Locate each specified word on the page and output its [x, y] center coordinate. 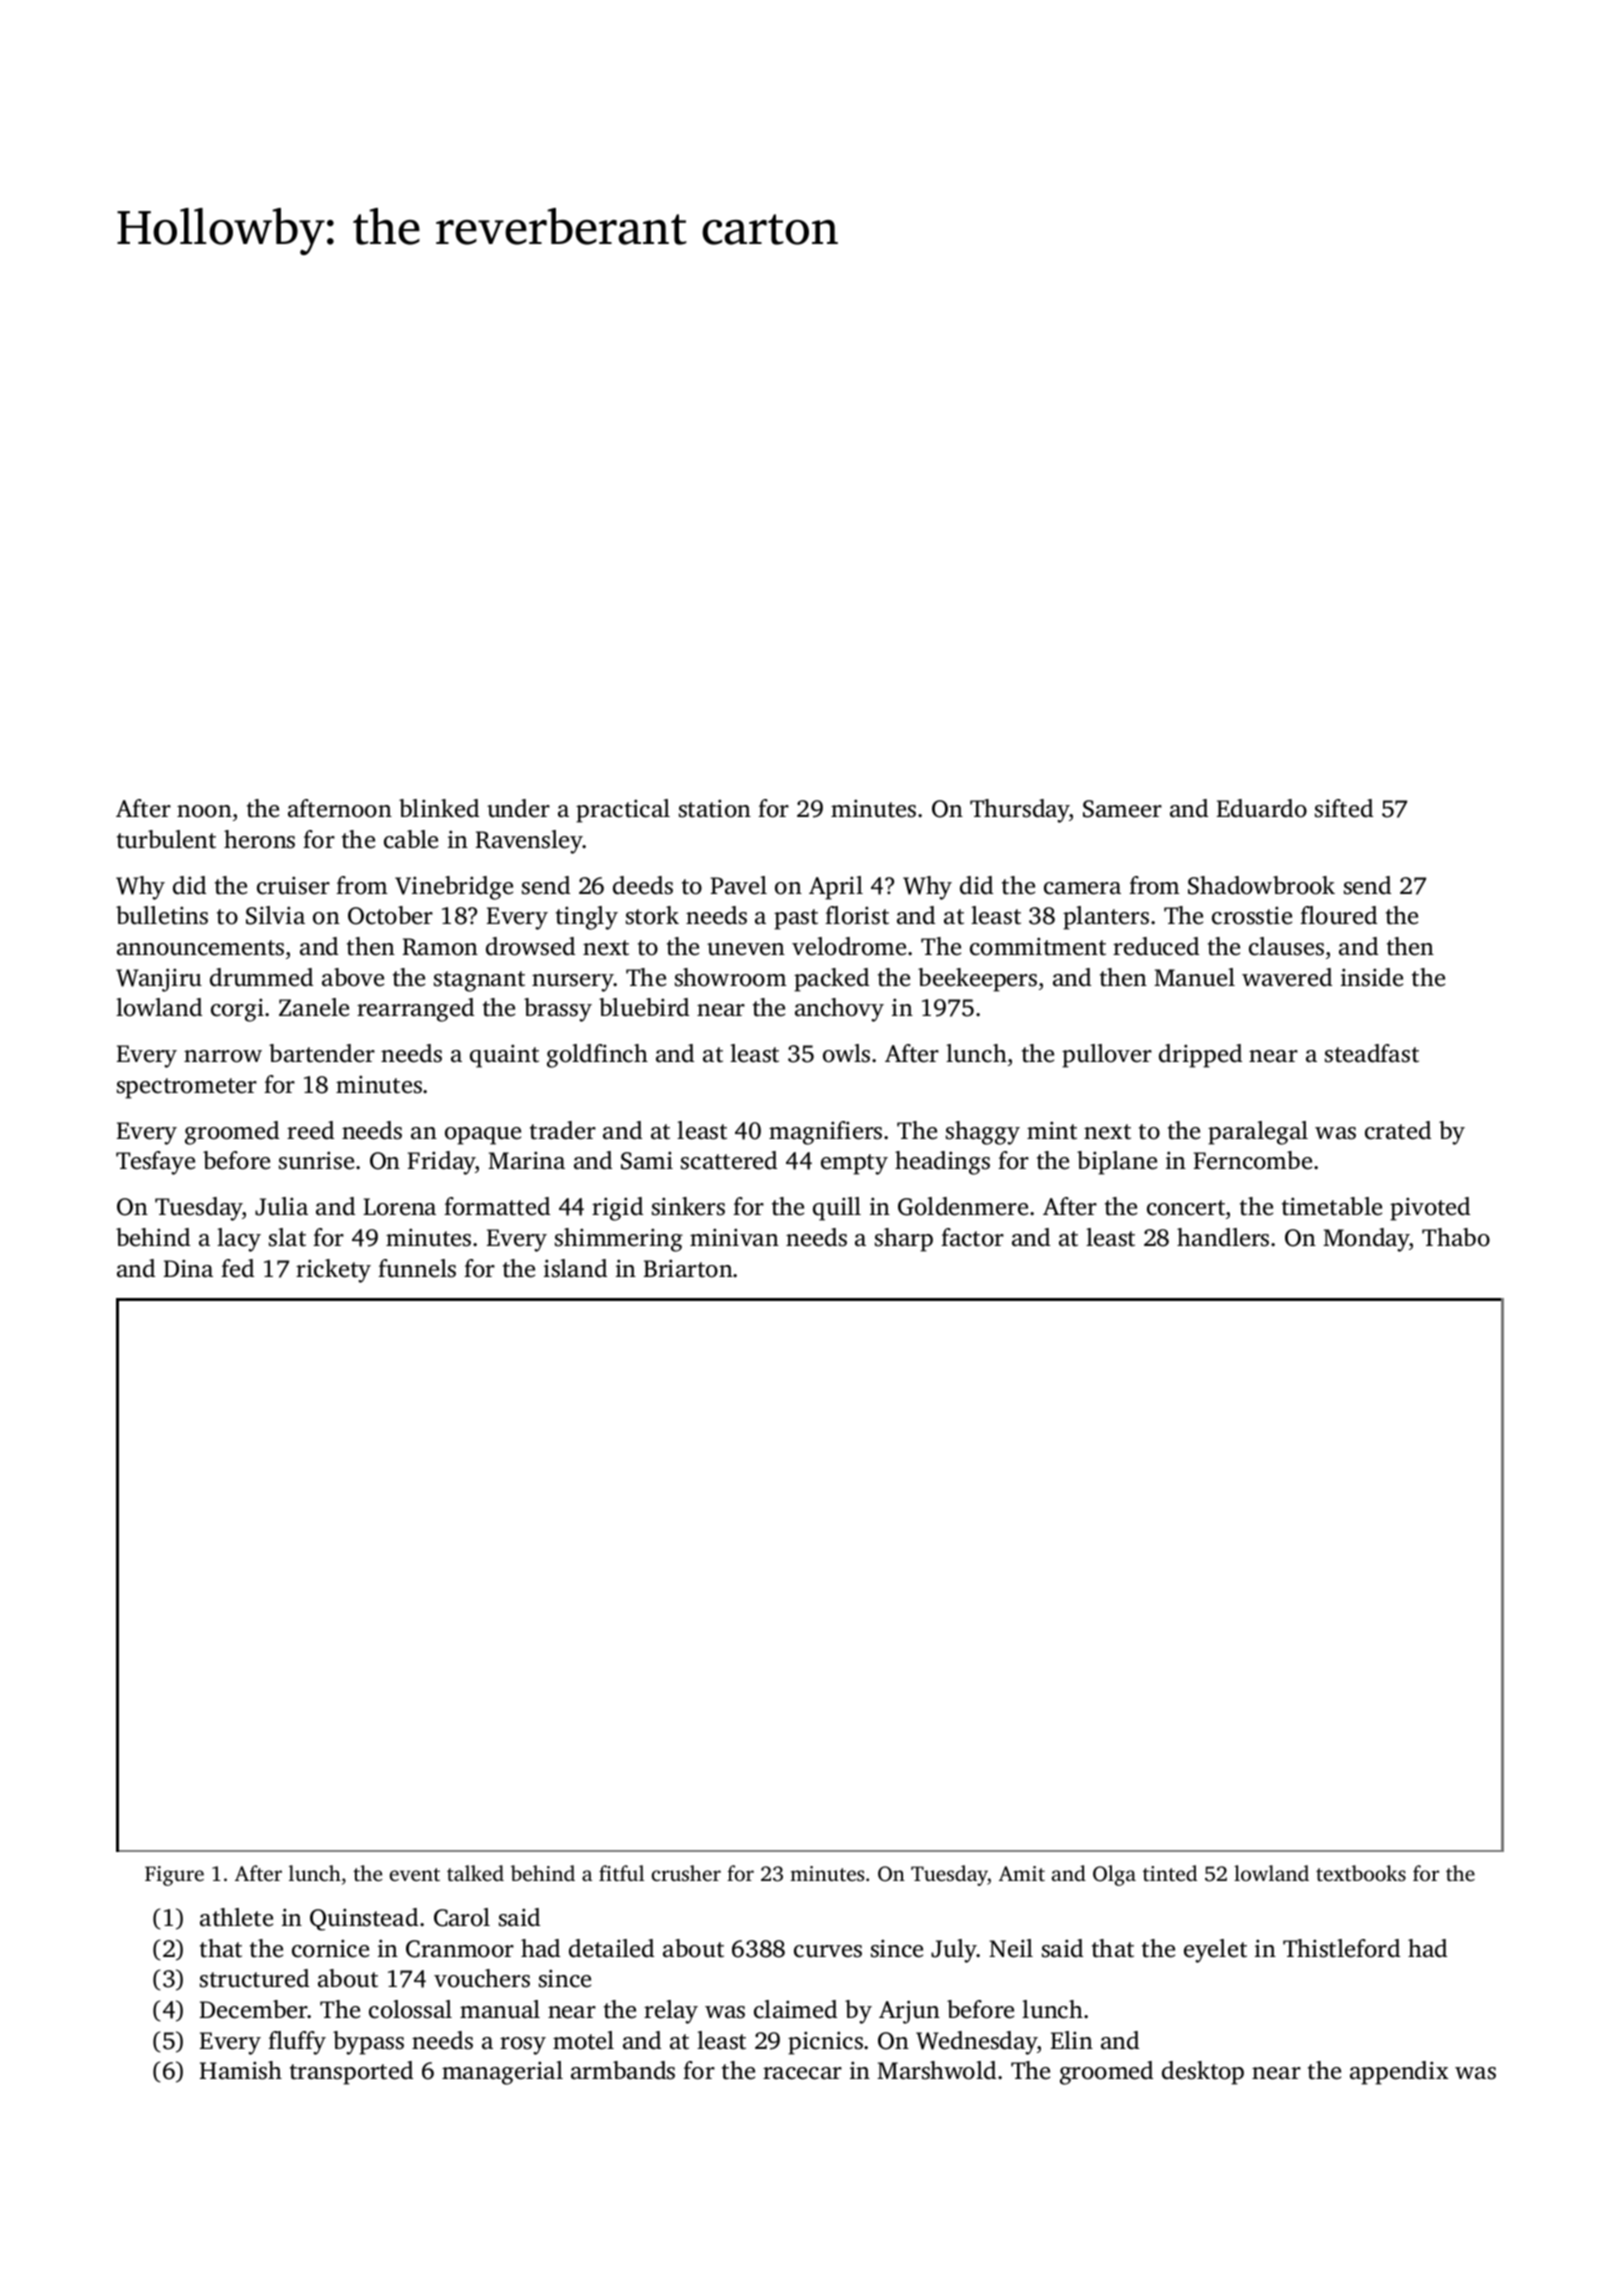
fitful [621, 1873]
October [390, 915]
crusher [686, 1873]
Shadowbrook [1261, 885]
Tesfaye [155, 1163]
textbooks [1361, 1873]
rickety [333, 1271]
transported [351, 2073]
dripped [1200, 1056]
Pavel [739, 885]
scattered [729, 1160]
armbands [623, 2070]
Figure [174, 1876]
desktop [1203, 2073]
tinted [1170, 1873]
